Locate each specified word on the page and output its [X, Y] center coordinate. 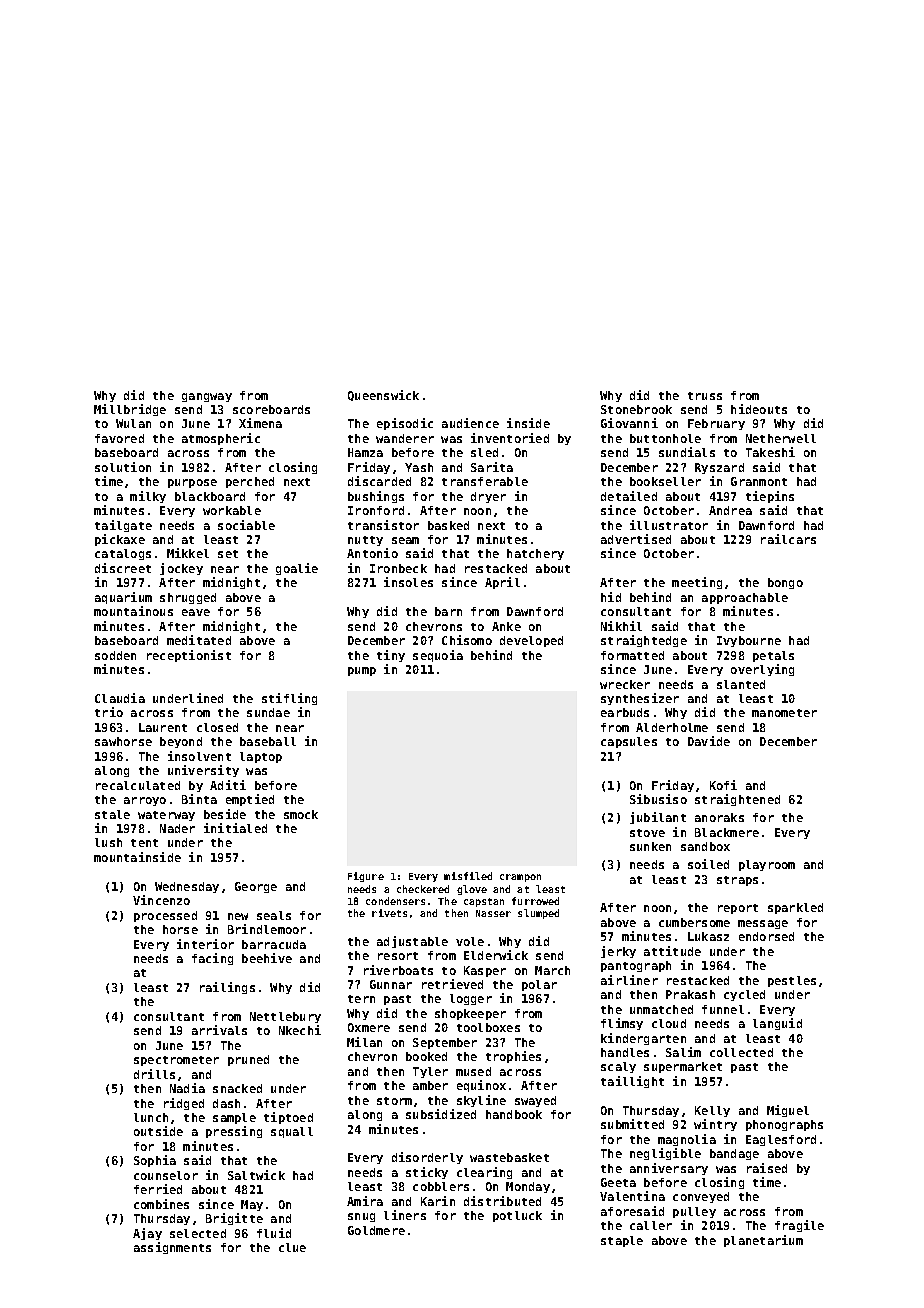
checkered [423, 889]
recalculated [138, 785]
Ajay [147, 1234]
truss [705, 396]
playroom [767, 865]
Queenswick [383, 395]
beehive [267, 958]
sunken [650, 846]
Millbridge [130, 410]
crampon [520, 878]
